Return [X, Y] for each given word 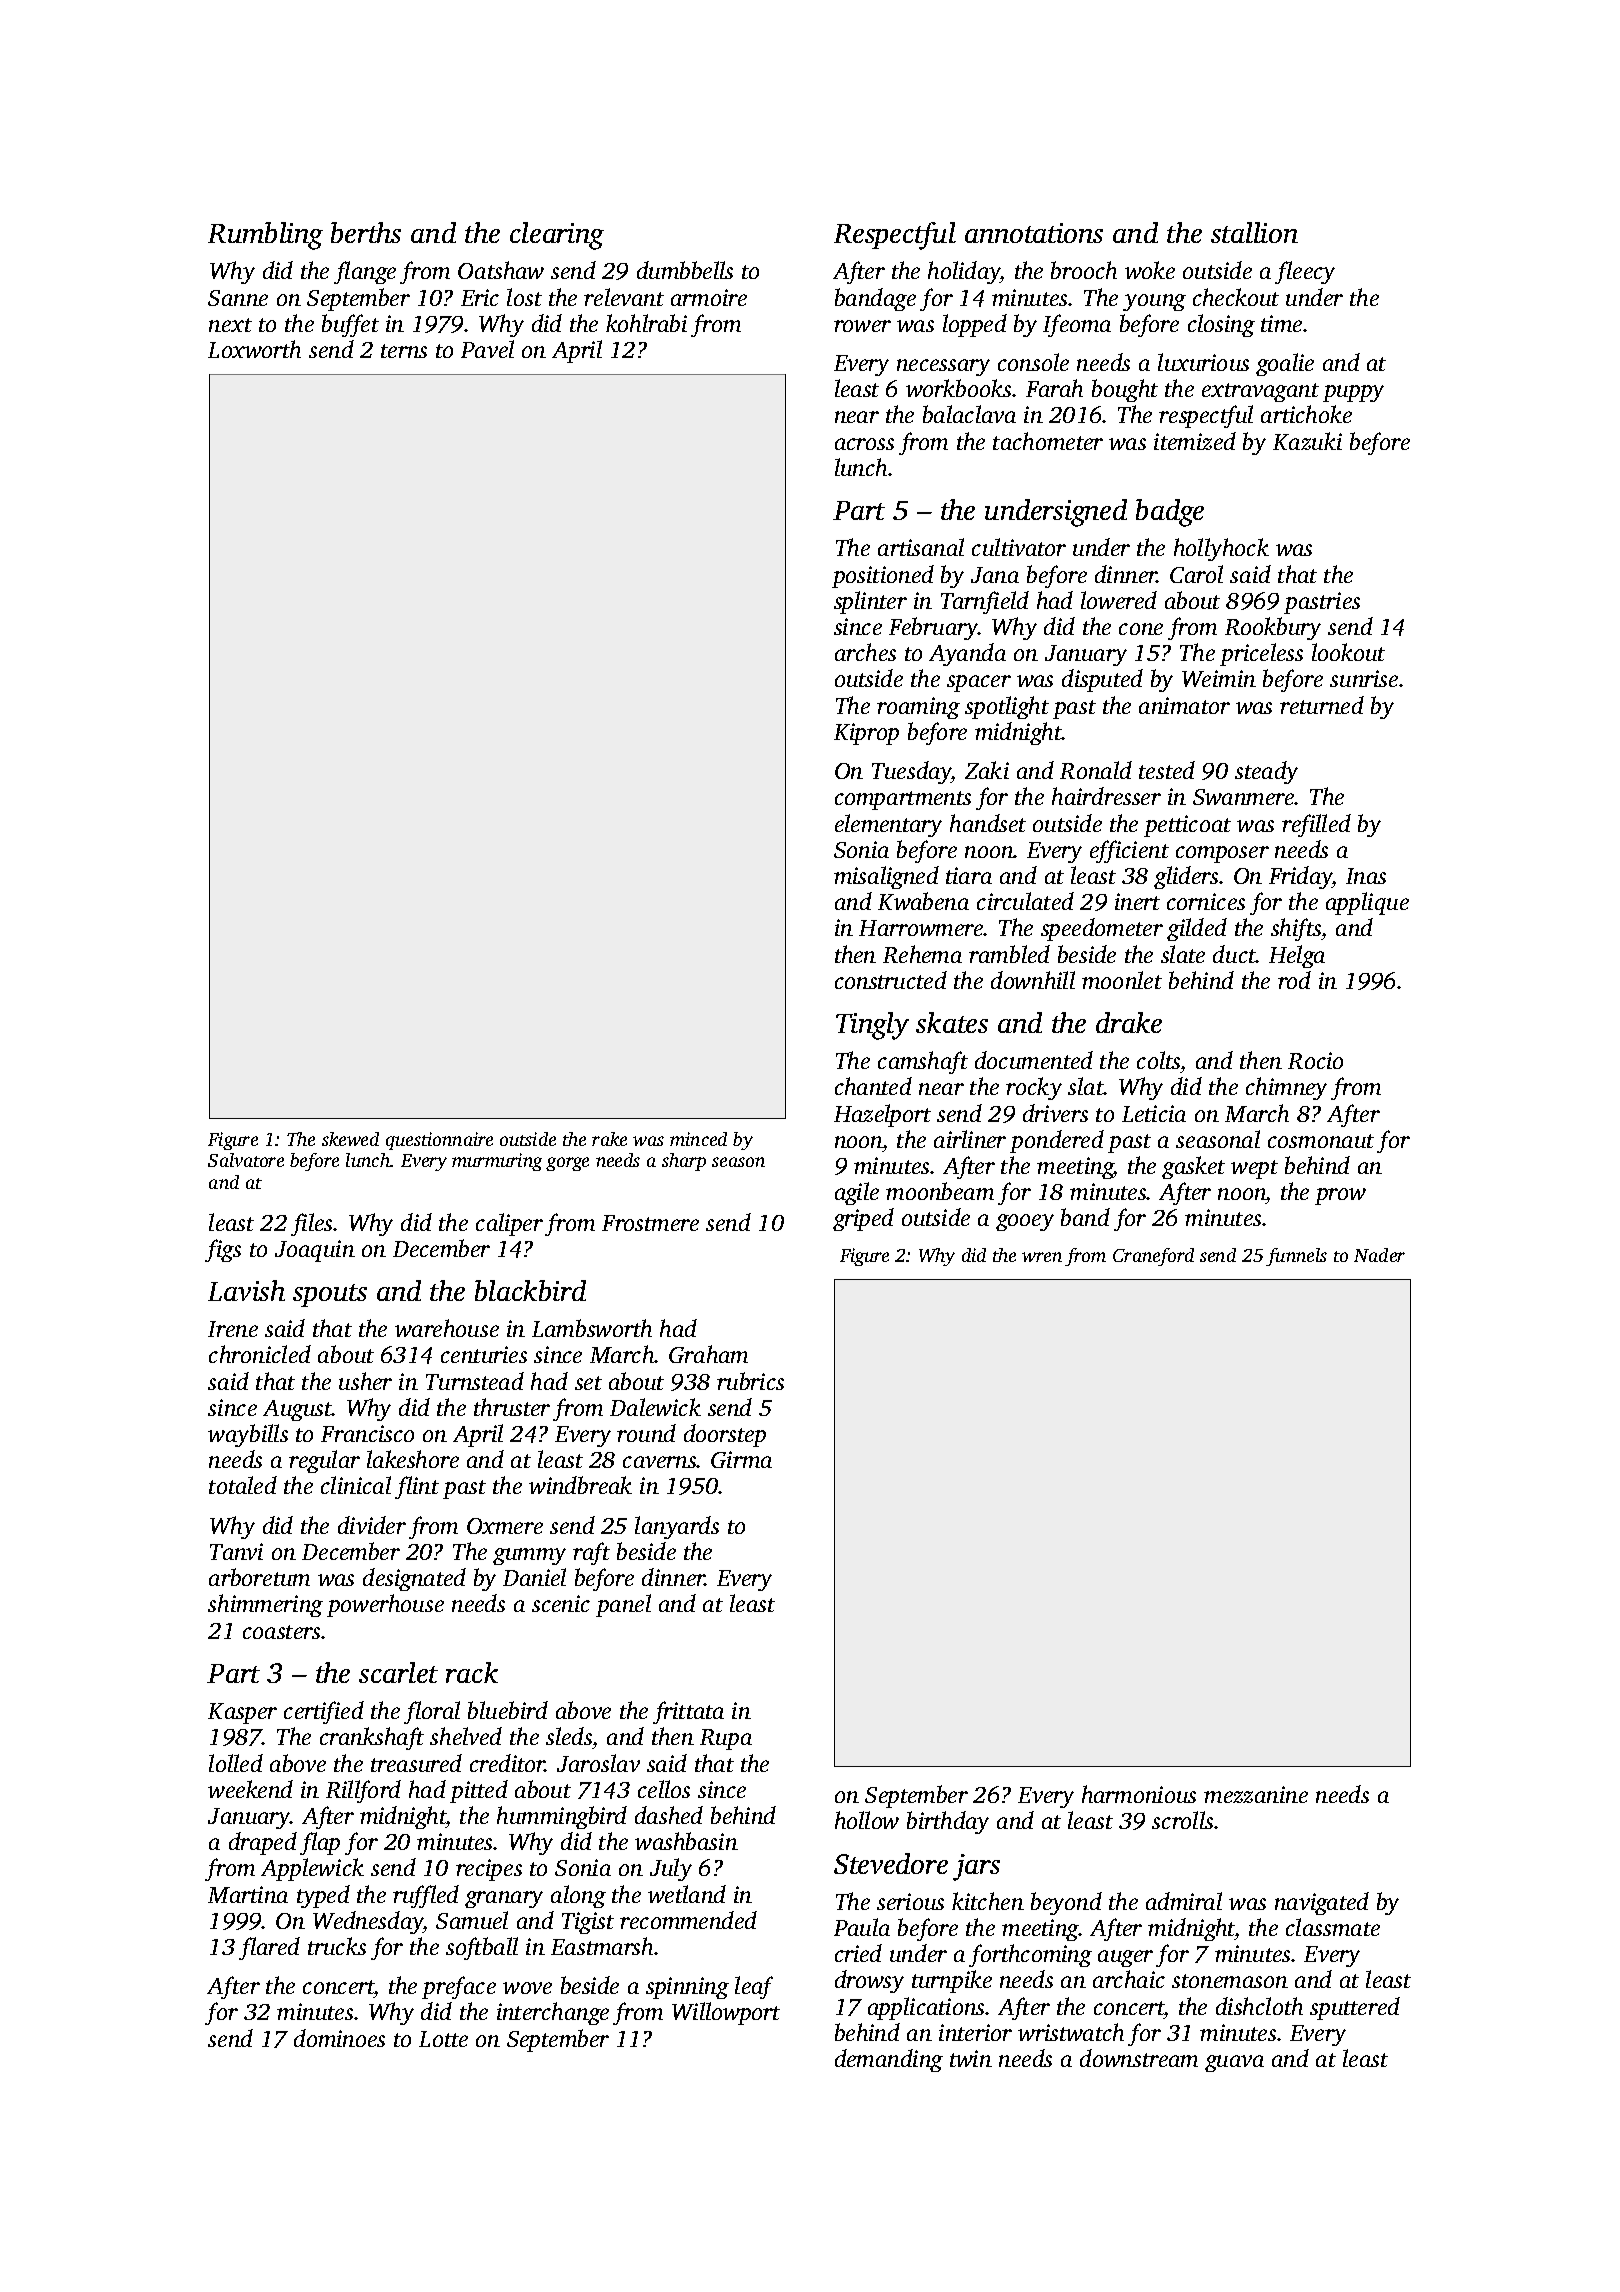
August [298, 1410]
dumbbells [685, 270]
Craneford [1153, 1257]
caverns [660, 1462]
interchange [553, 2013]
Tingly [872, 1026]
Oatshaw [501, 270]
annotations [1034, 233]
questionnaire [439, 1141]
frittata [688, 1712]
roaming [918, 708]
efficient [1129, 851]
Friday [1301, 877]
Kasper [242, 1713]
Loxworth [254, 349]
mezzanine [1256, 1794]
